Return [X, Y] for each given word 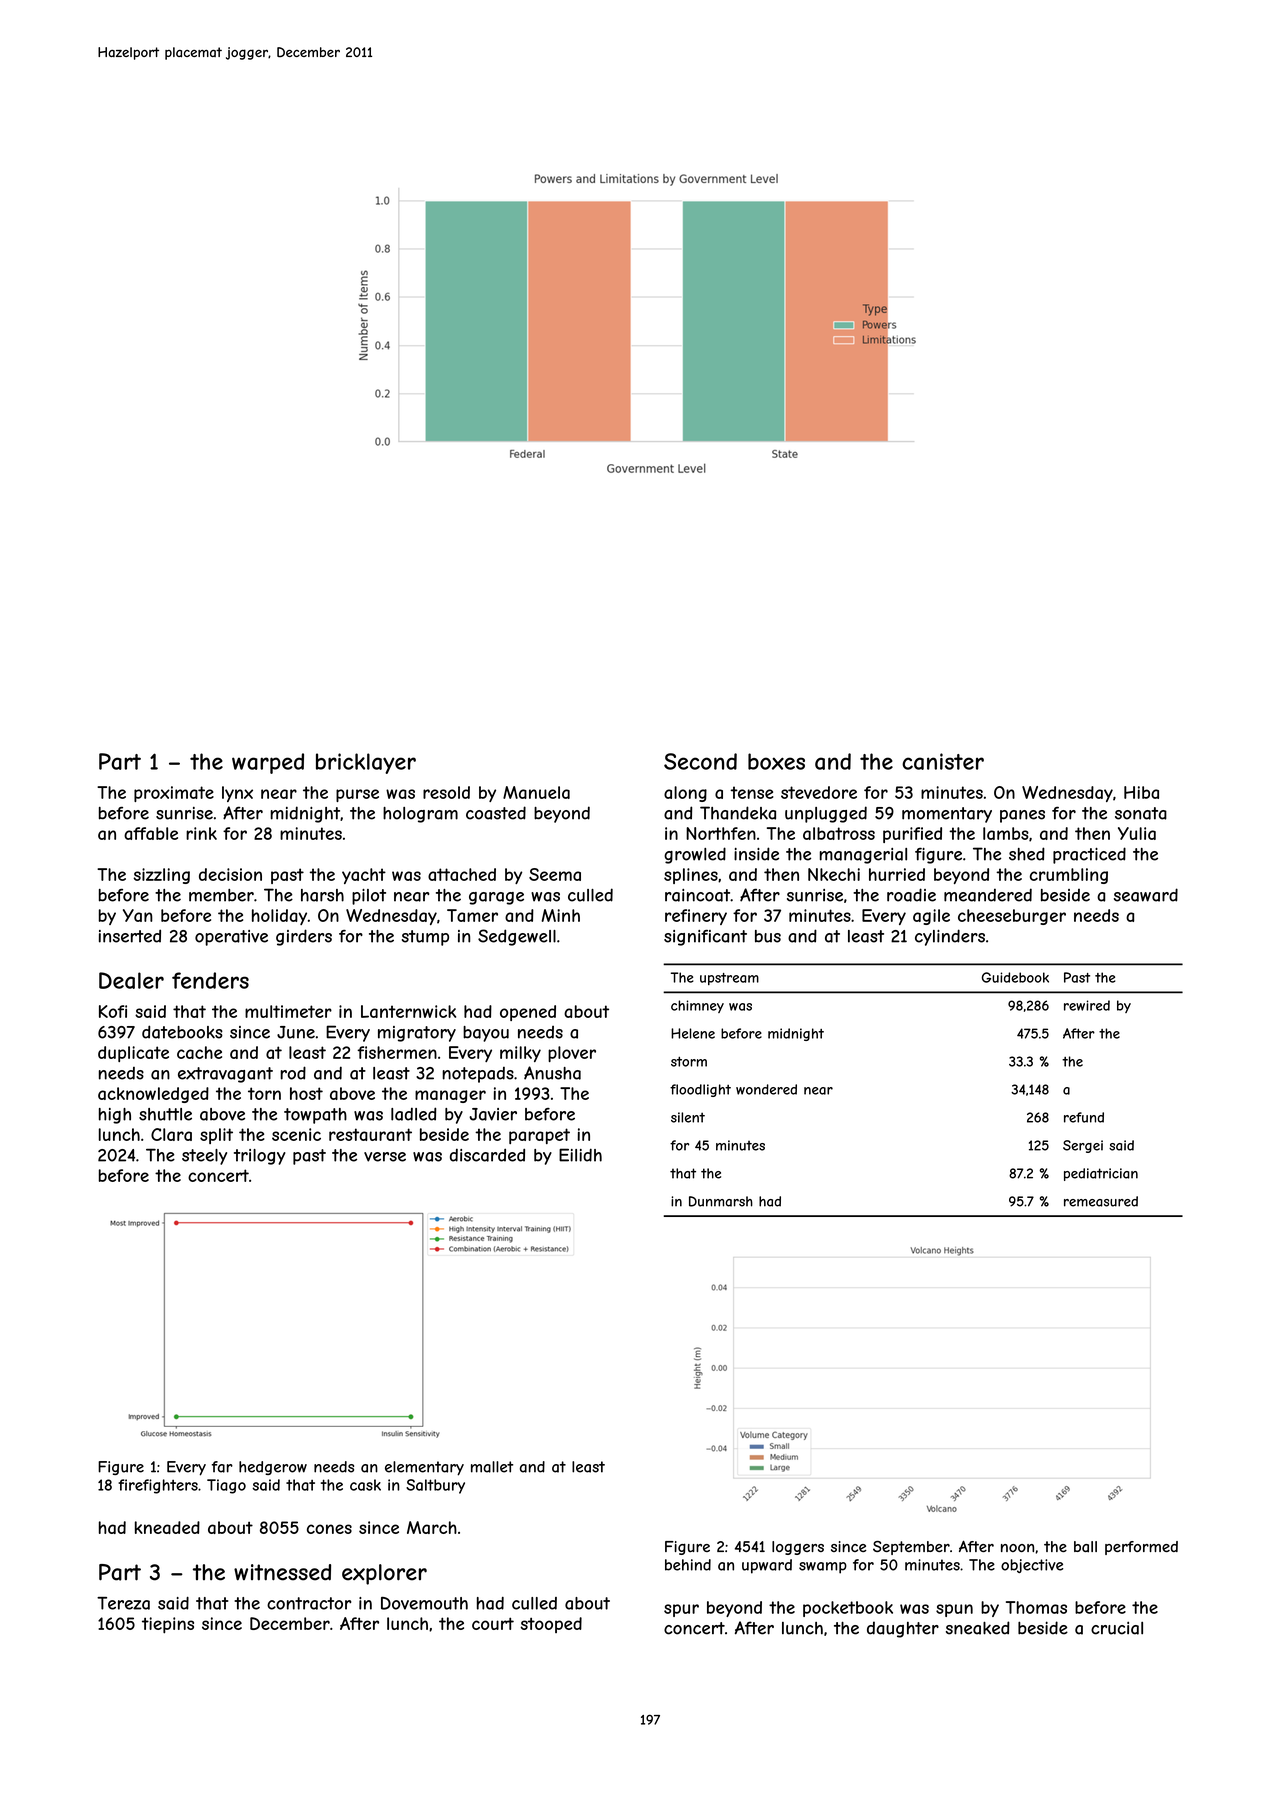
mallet [492, 1467]
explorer [384, 1574]
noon [1017, 1548]
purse [357, 795]
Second [700, 761]
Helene [693, 1033]
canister [943, 761]
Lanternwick [408, 1011]
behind [688, 1565]
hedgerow [273, 1468]
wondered [766, 1089]
